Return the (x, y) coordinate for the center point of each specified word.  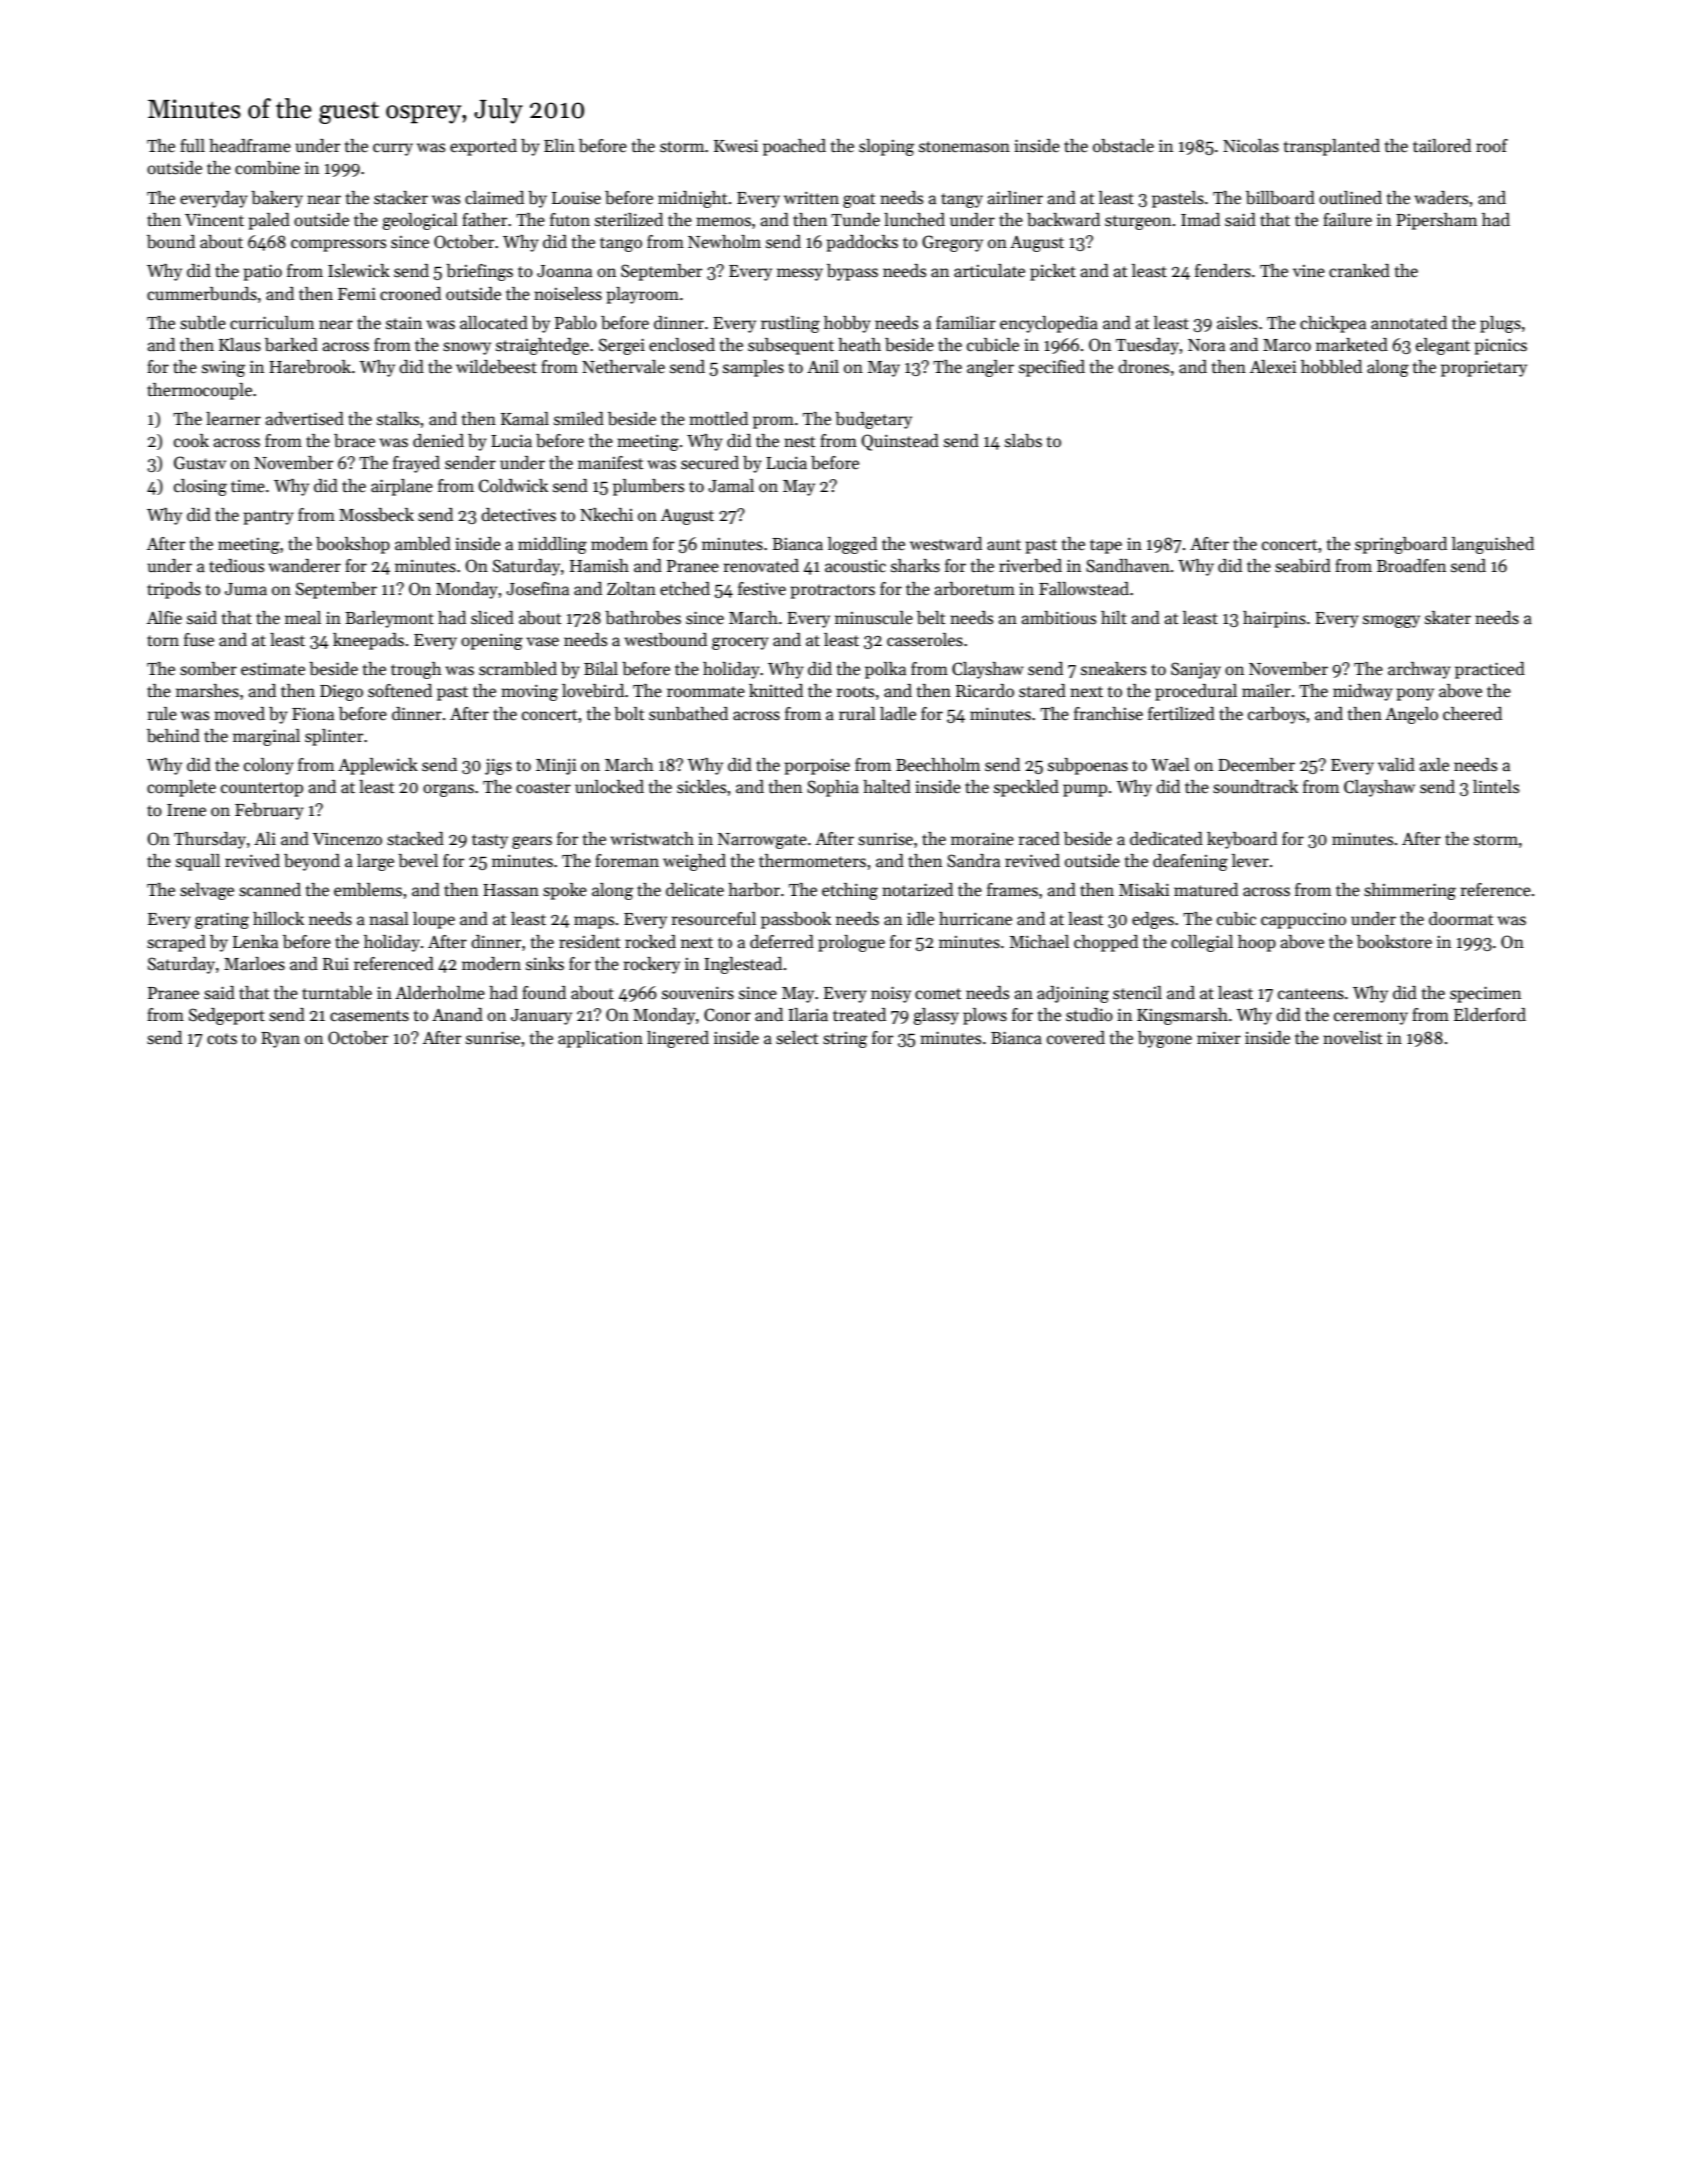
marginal (266, 737)
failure (1347, 220)
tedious (236, 566)
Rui (336, 963)
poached (794, 147)
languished (1493, 545)
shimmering (1410, 891)
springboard (1401, 545)
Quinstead (900, 442)
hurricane (975, 919)
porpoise (817, 766)
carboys (1276, 715)
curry (393, 149)
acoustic (855, 566)
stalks (398, 418)
